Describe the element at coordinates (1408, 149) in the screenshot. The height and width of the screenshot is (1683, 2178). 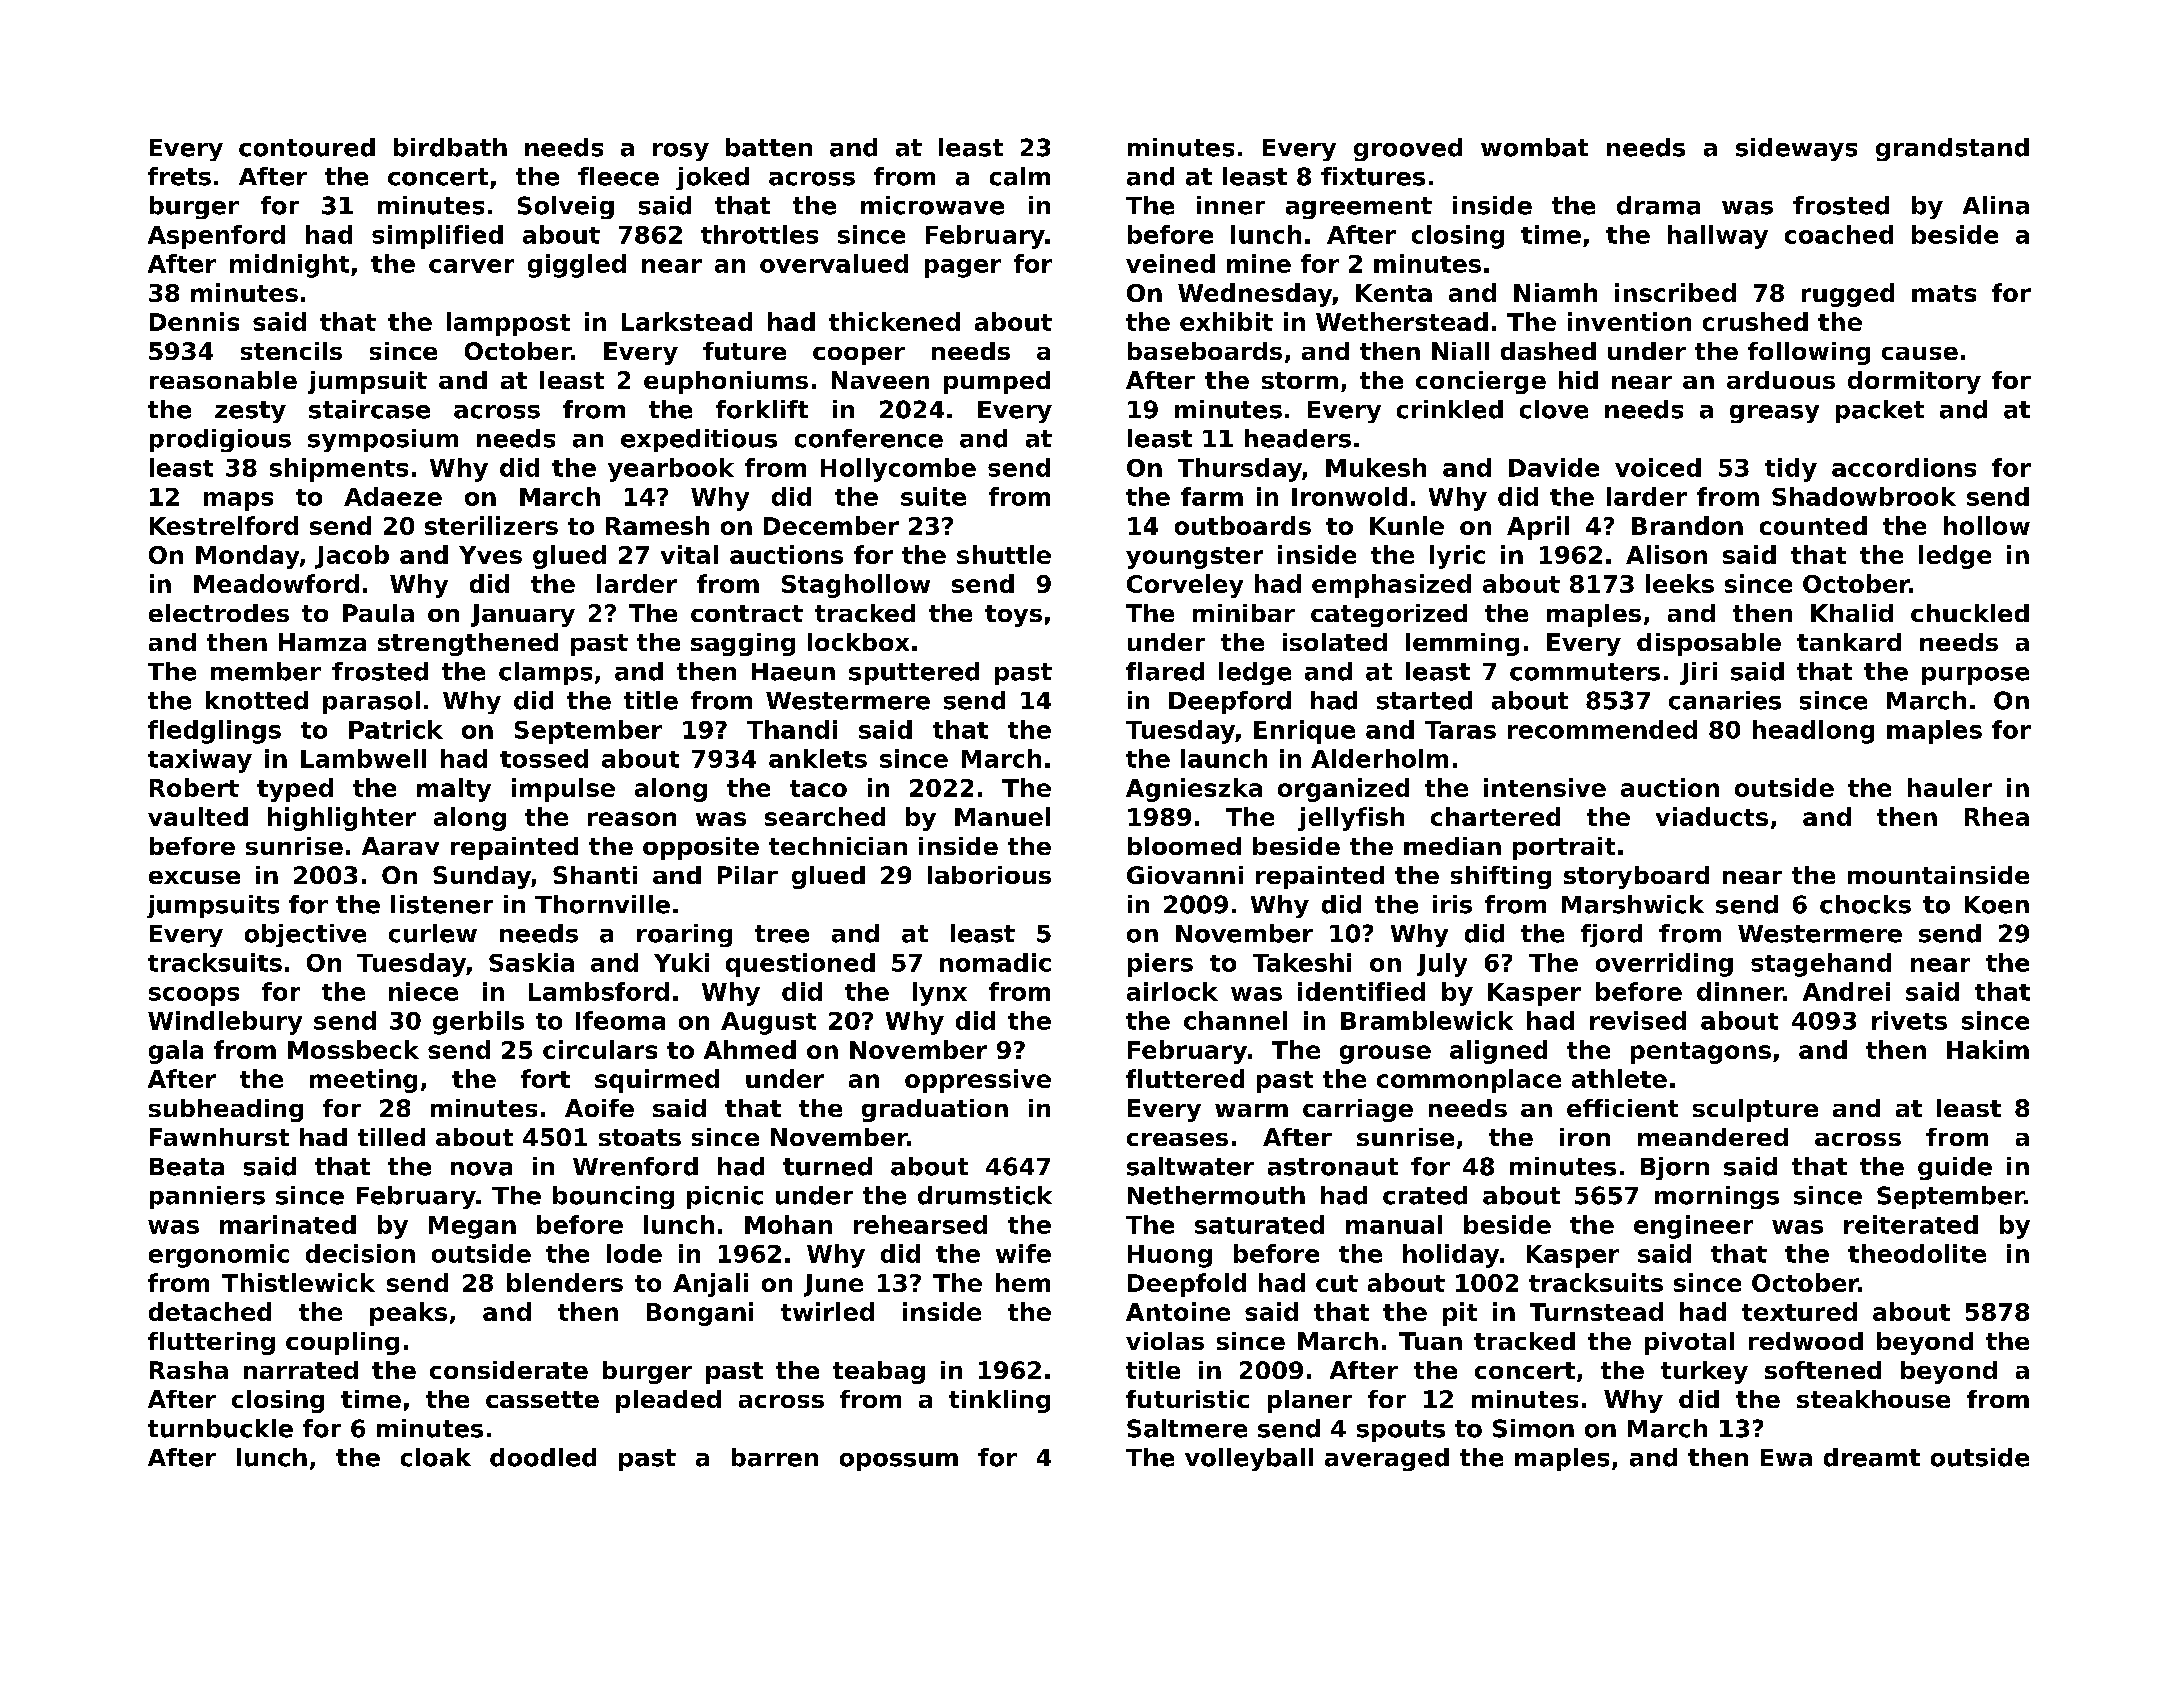
I see `grooved` at that location.
